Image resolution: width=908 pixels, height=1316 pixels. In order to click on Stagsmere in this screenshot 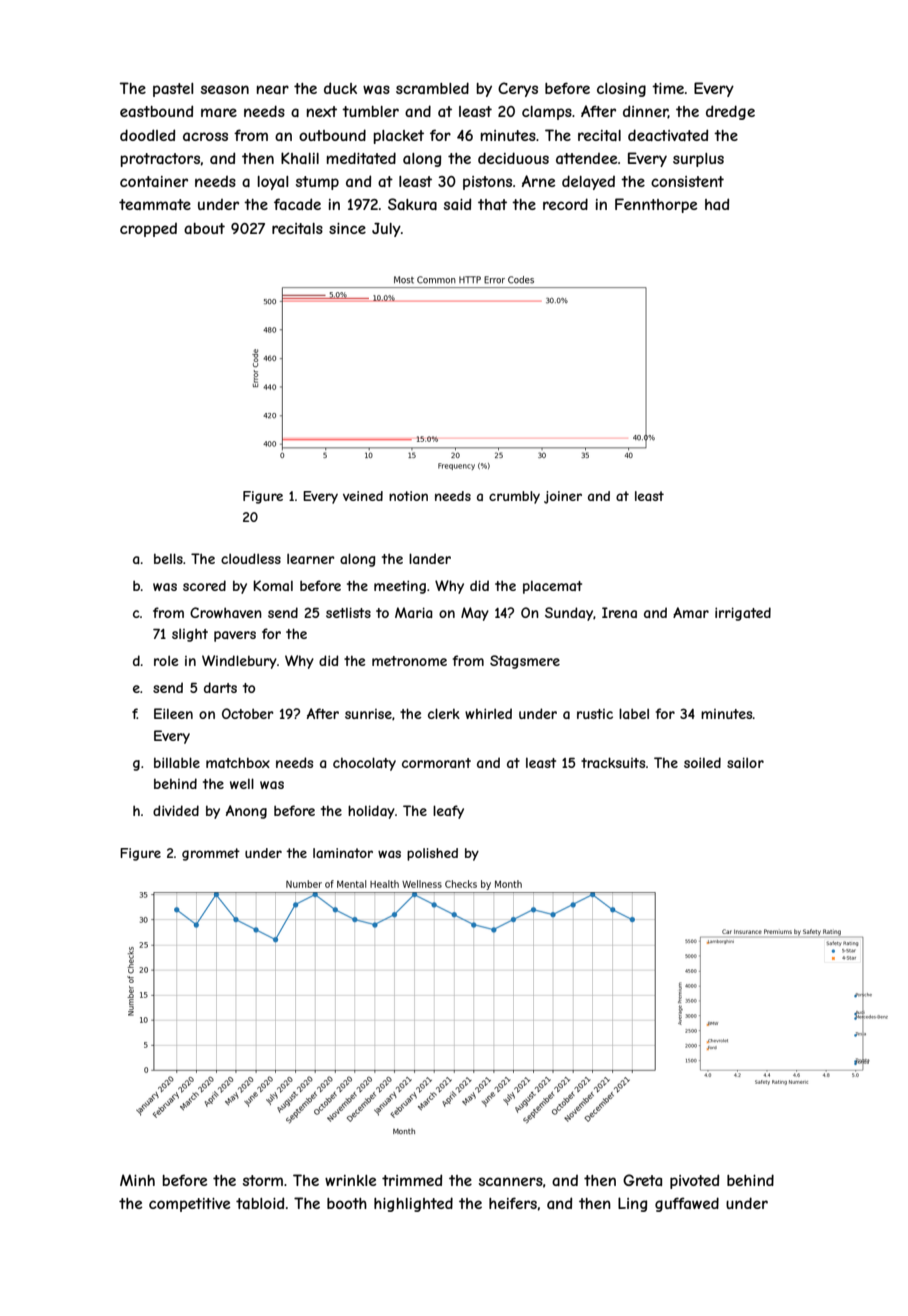, I will do `click(525, 662)`.
